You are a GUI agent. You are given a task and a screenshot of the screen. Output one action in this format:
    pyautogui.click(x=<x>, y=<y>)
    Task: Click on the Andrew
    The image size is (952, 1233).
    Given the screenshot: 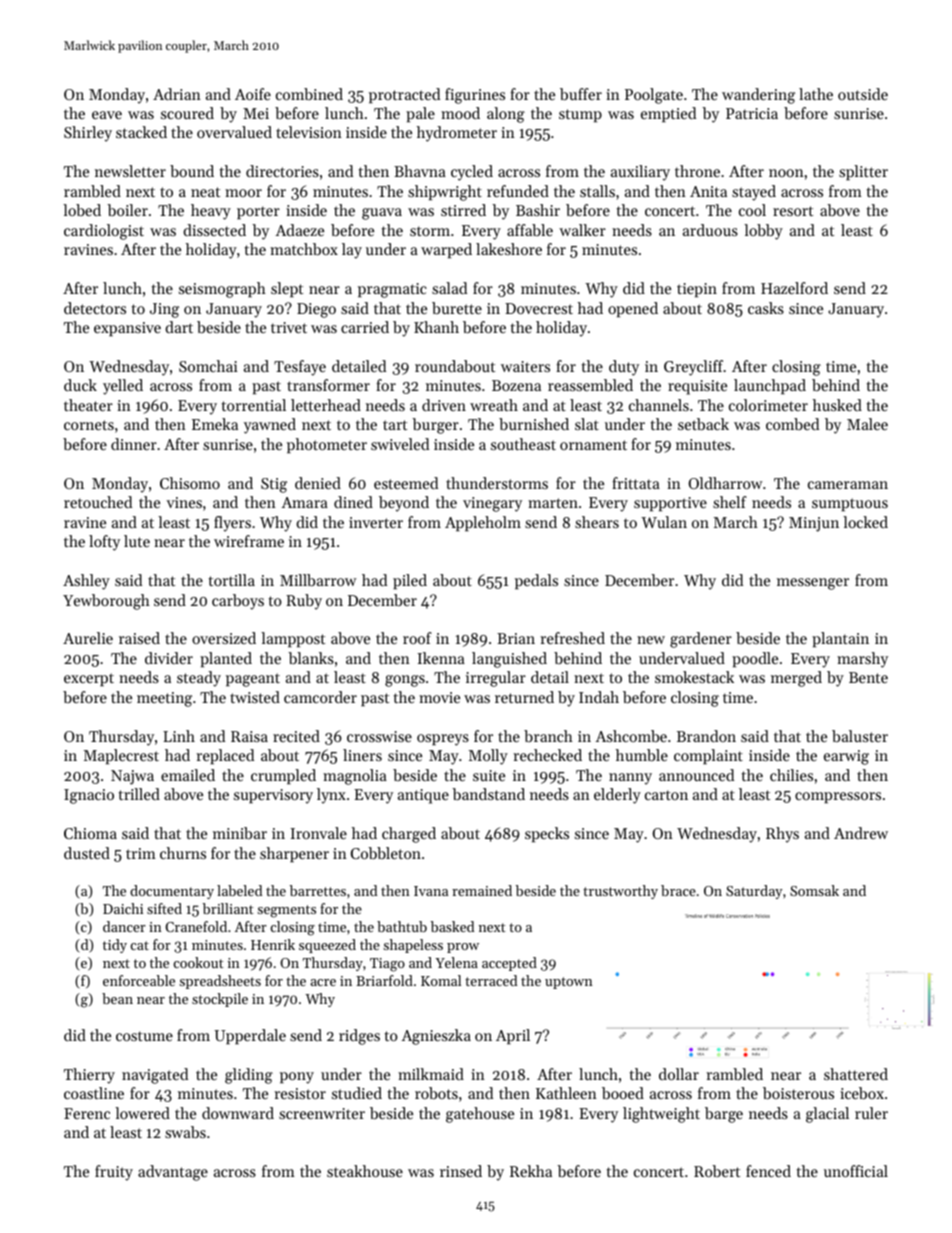 What is the action you would take?
    pyautogui.click(x=861, y=833)
